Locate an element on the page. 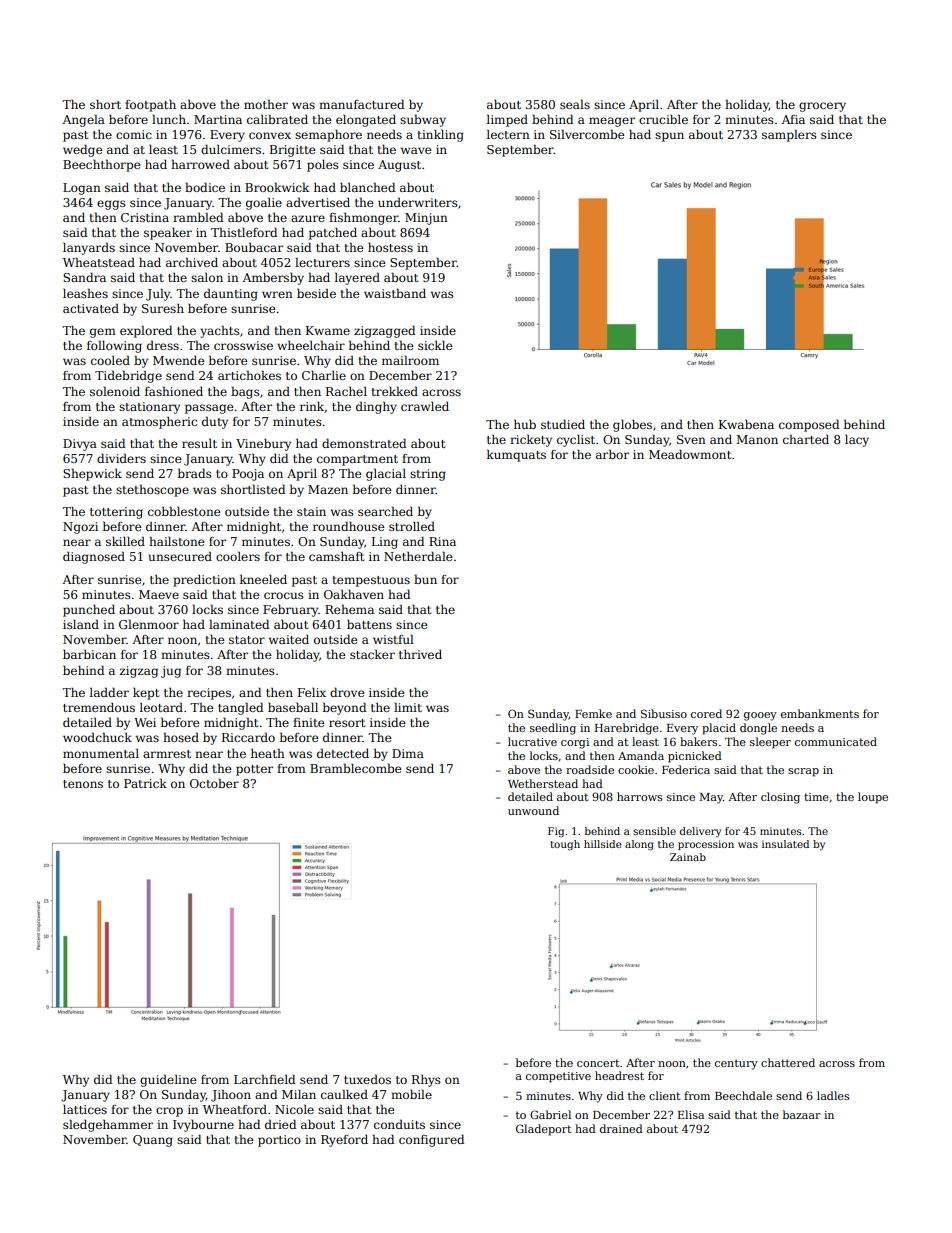 Image resolution: width=952 pixels, height=1233 pixels. embankments is located at coordinates (820, 713).
